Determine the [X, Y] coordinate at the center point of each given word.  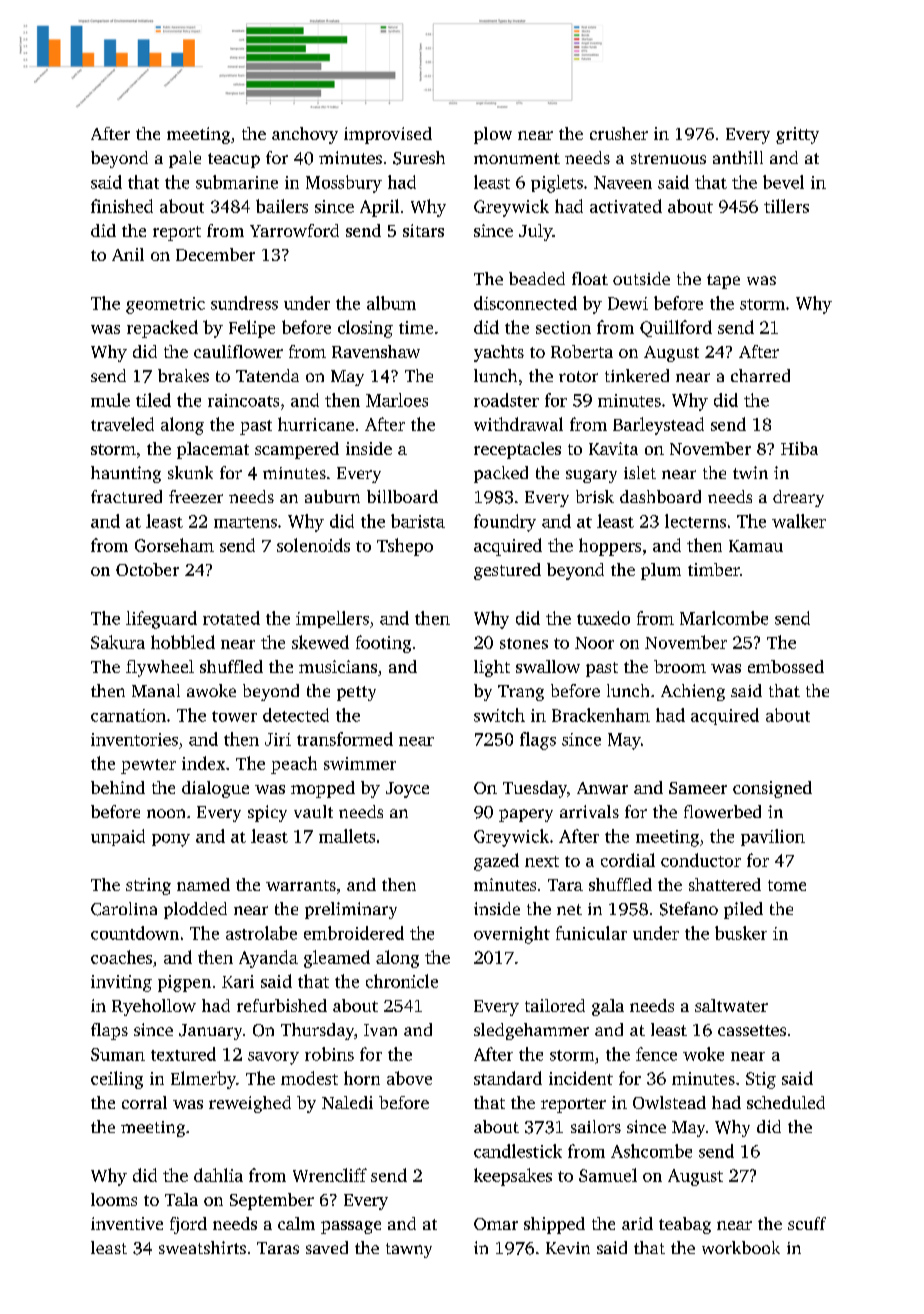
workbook [741, 1247]
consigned [772, 789]
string [148, 886]
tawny [409, 1250]
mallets [347, 836]
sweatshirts [202, 1247]
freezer [196, 496]
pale [185, 159]
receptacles [517, 450]
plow [493, 135]
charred [760, 375]
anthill [738, 157]
